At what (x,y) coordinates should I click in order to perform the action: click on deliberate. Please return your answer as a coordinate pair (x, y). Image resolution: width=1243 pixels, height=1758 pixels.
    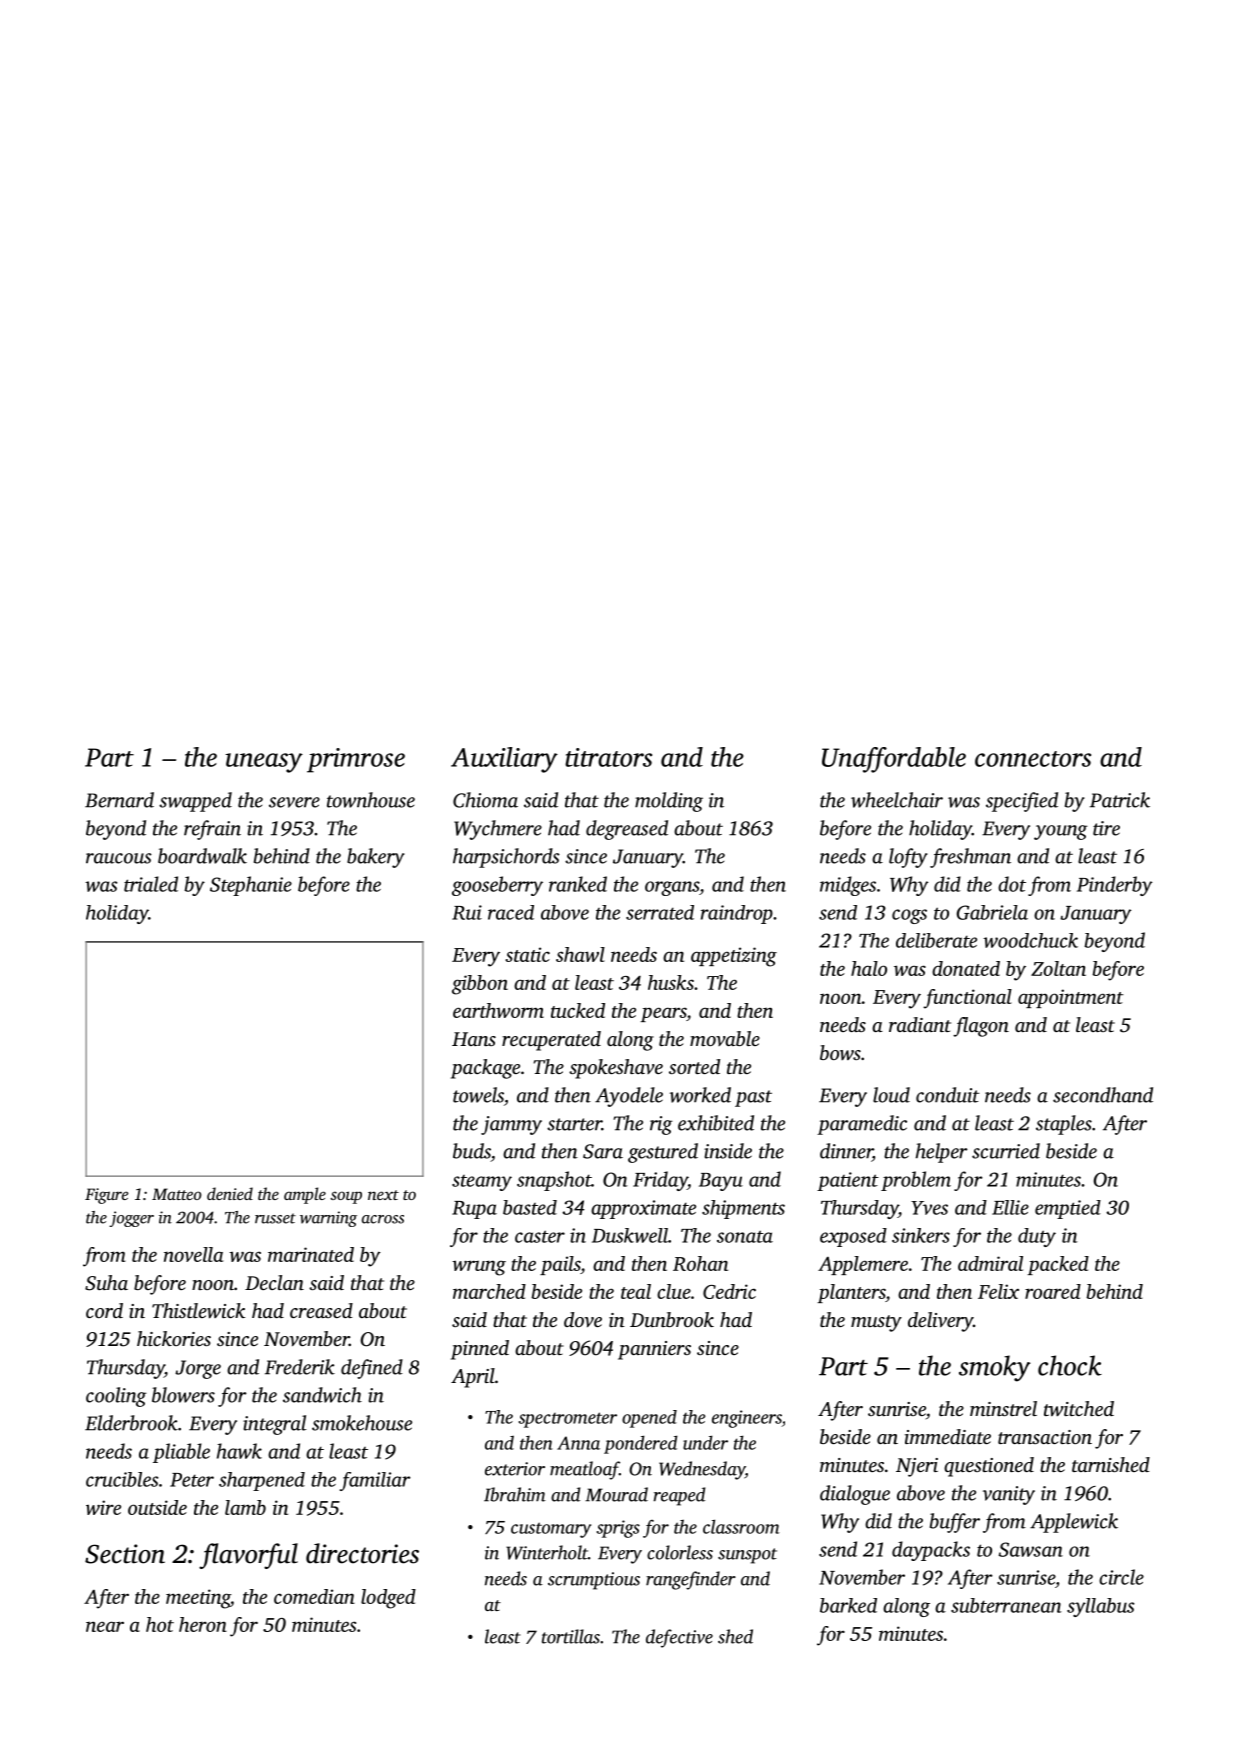
    Looking at the image, I should click on (936, 940).
